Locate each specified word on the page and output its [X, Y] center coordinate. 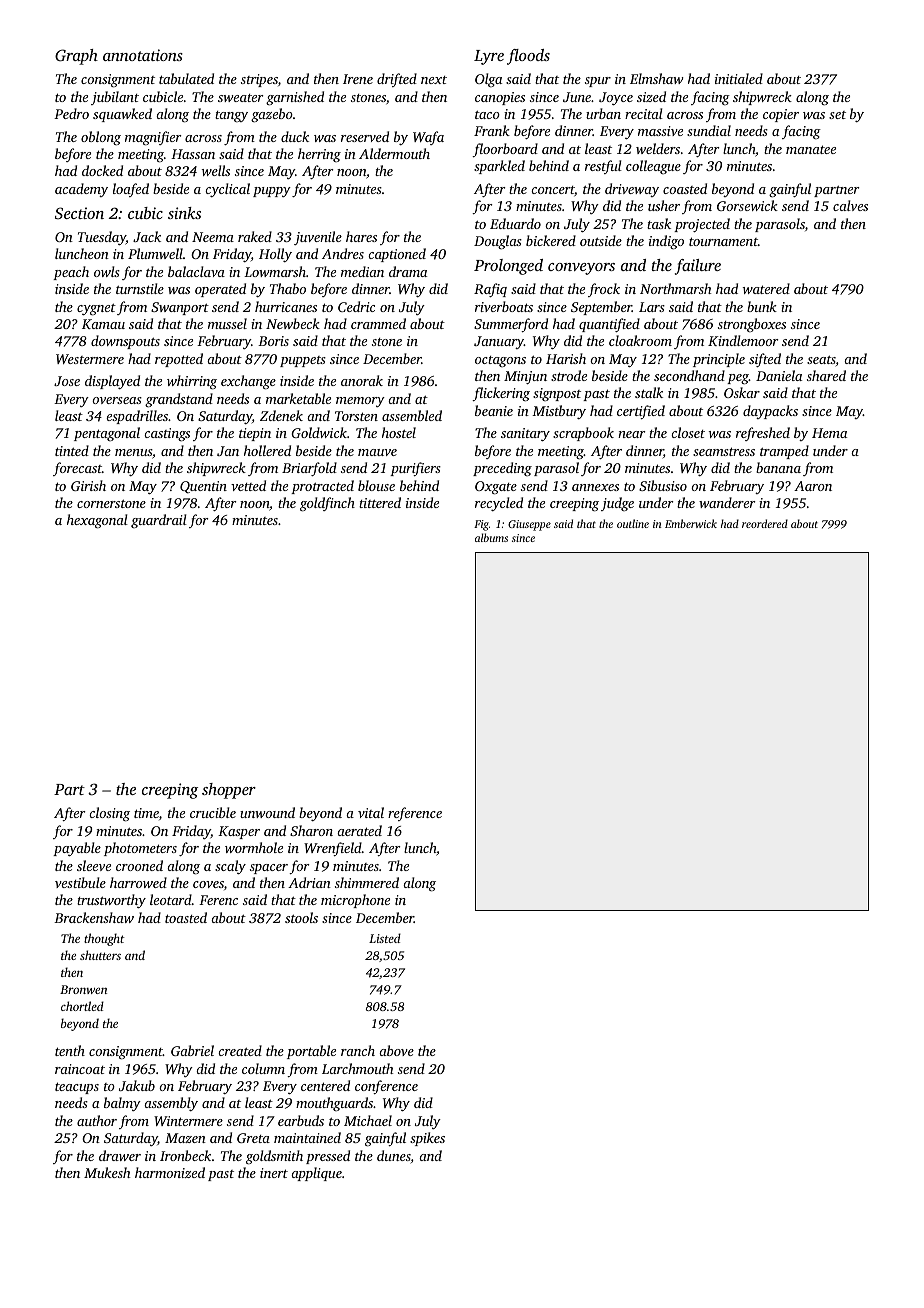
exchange [248, 382]
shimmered [367, 882]
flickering [501, 394]
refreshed [763, 434]
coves [208, 884]
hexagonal [97, 521]
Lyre [489, 57]
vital [371, 812]
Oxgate [496, 488]
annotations [143, 55]
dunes [394, 1157]
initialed [739, 78]
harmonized [170, 1172]
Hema [829, 433]
